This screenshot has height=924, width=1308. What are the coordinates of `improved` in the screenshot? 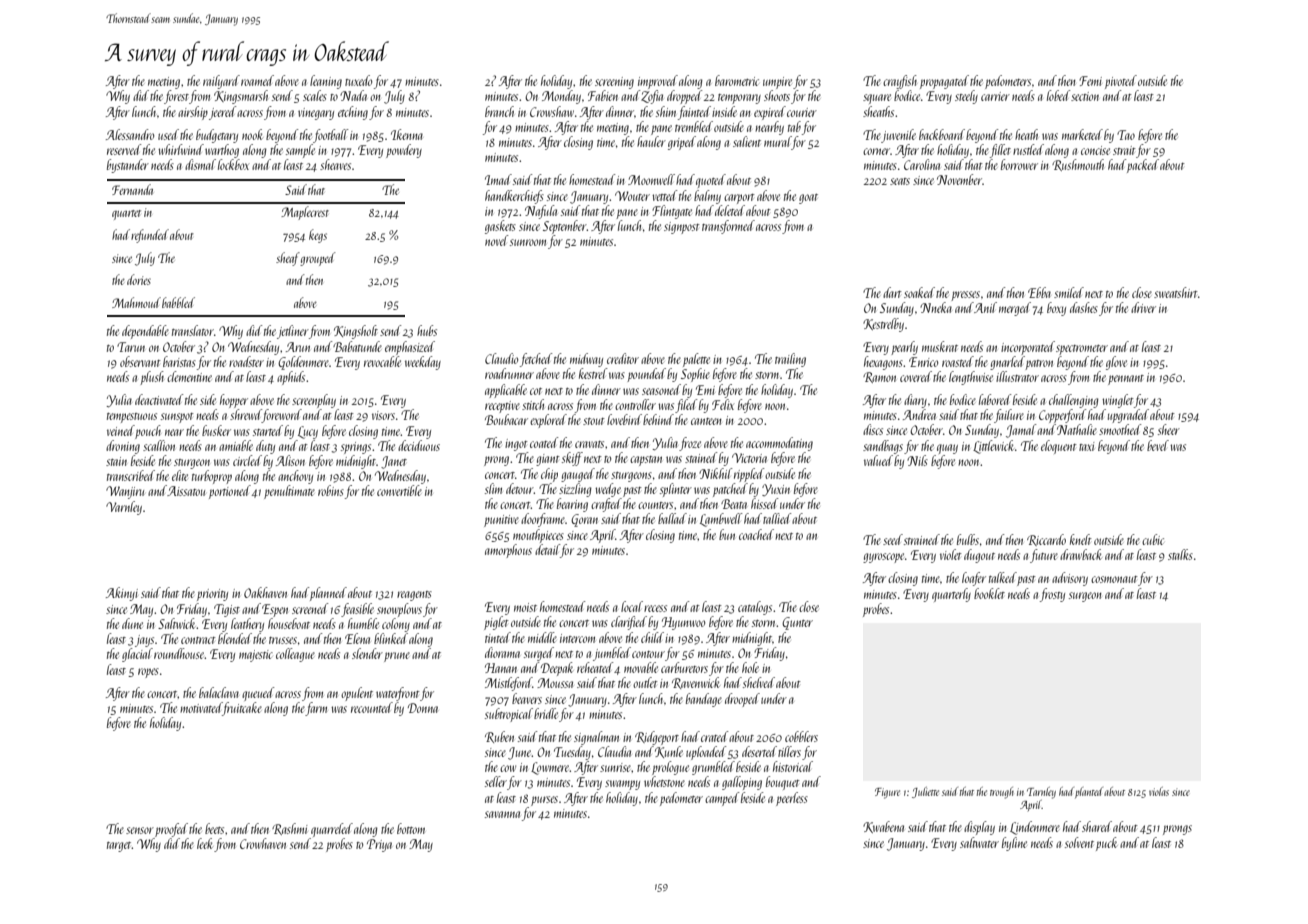 It's located at (658, 82).
